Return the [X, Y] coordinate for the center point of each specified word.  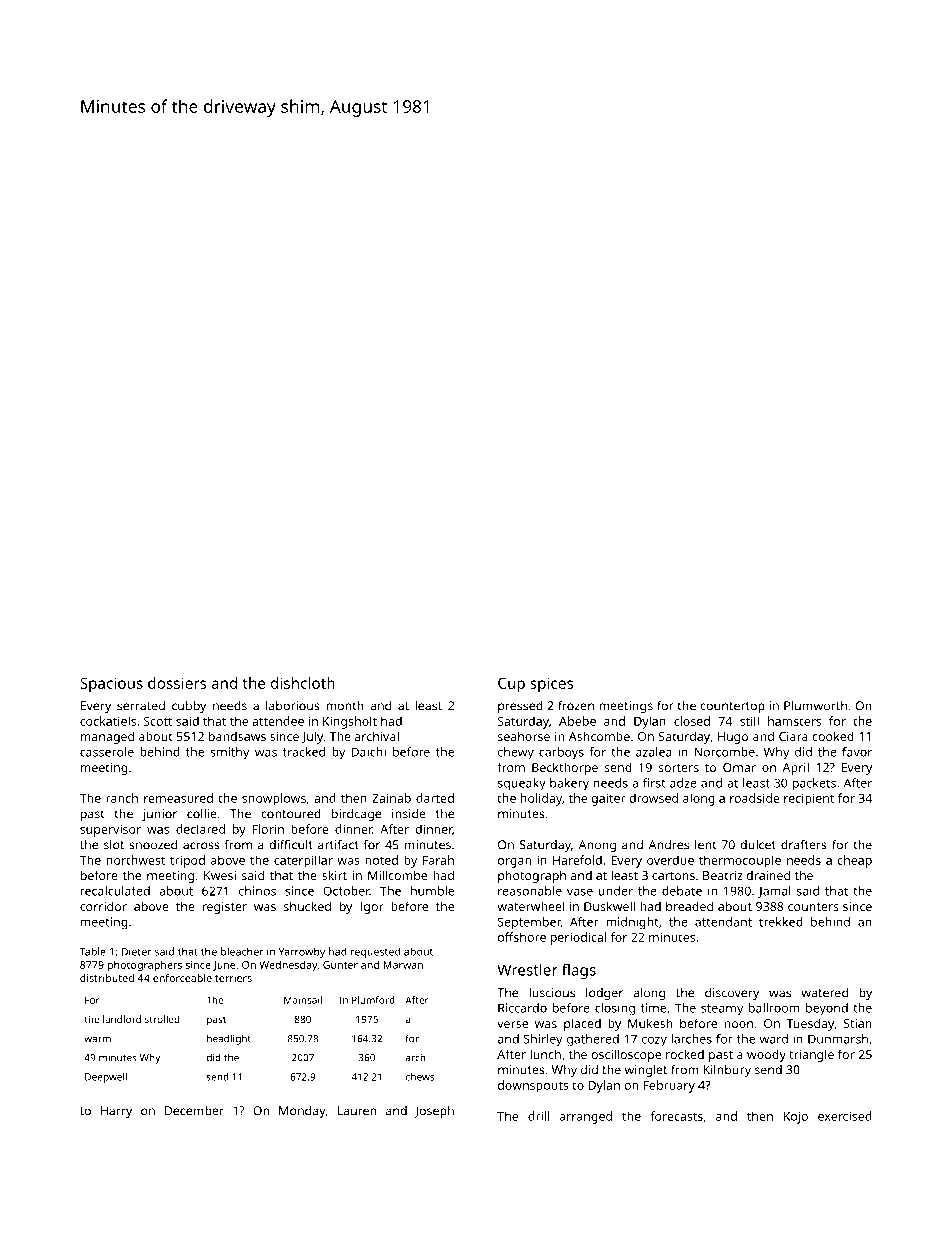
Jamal [774, 892]
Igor [372, 908]
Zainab [391, 798]
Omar [739, 767]
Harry [116, 1112]
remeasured [178, 798]
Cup [511, 685]
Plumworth [815, 706]
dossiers [177, 683]
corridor [103, 906]
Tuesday [810, 1024]
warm [97, 1040]
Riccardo [522, 1008]
